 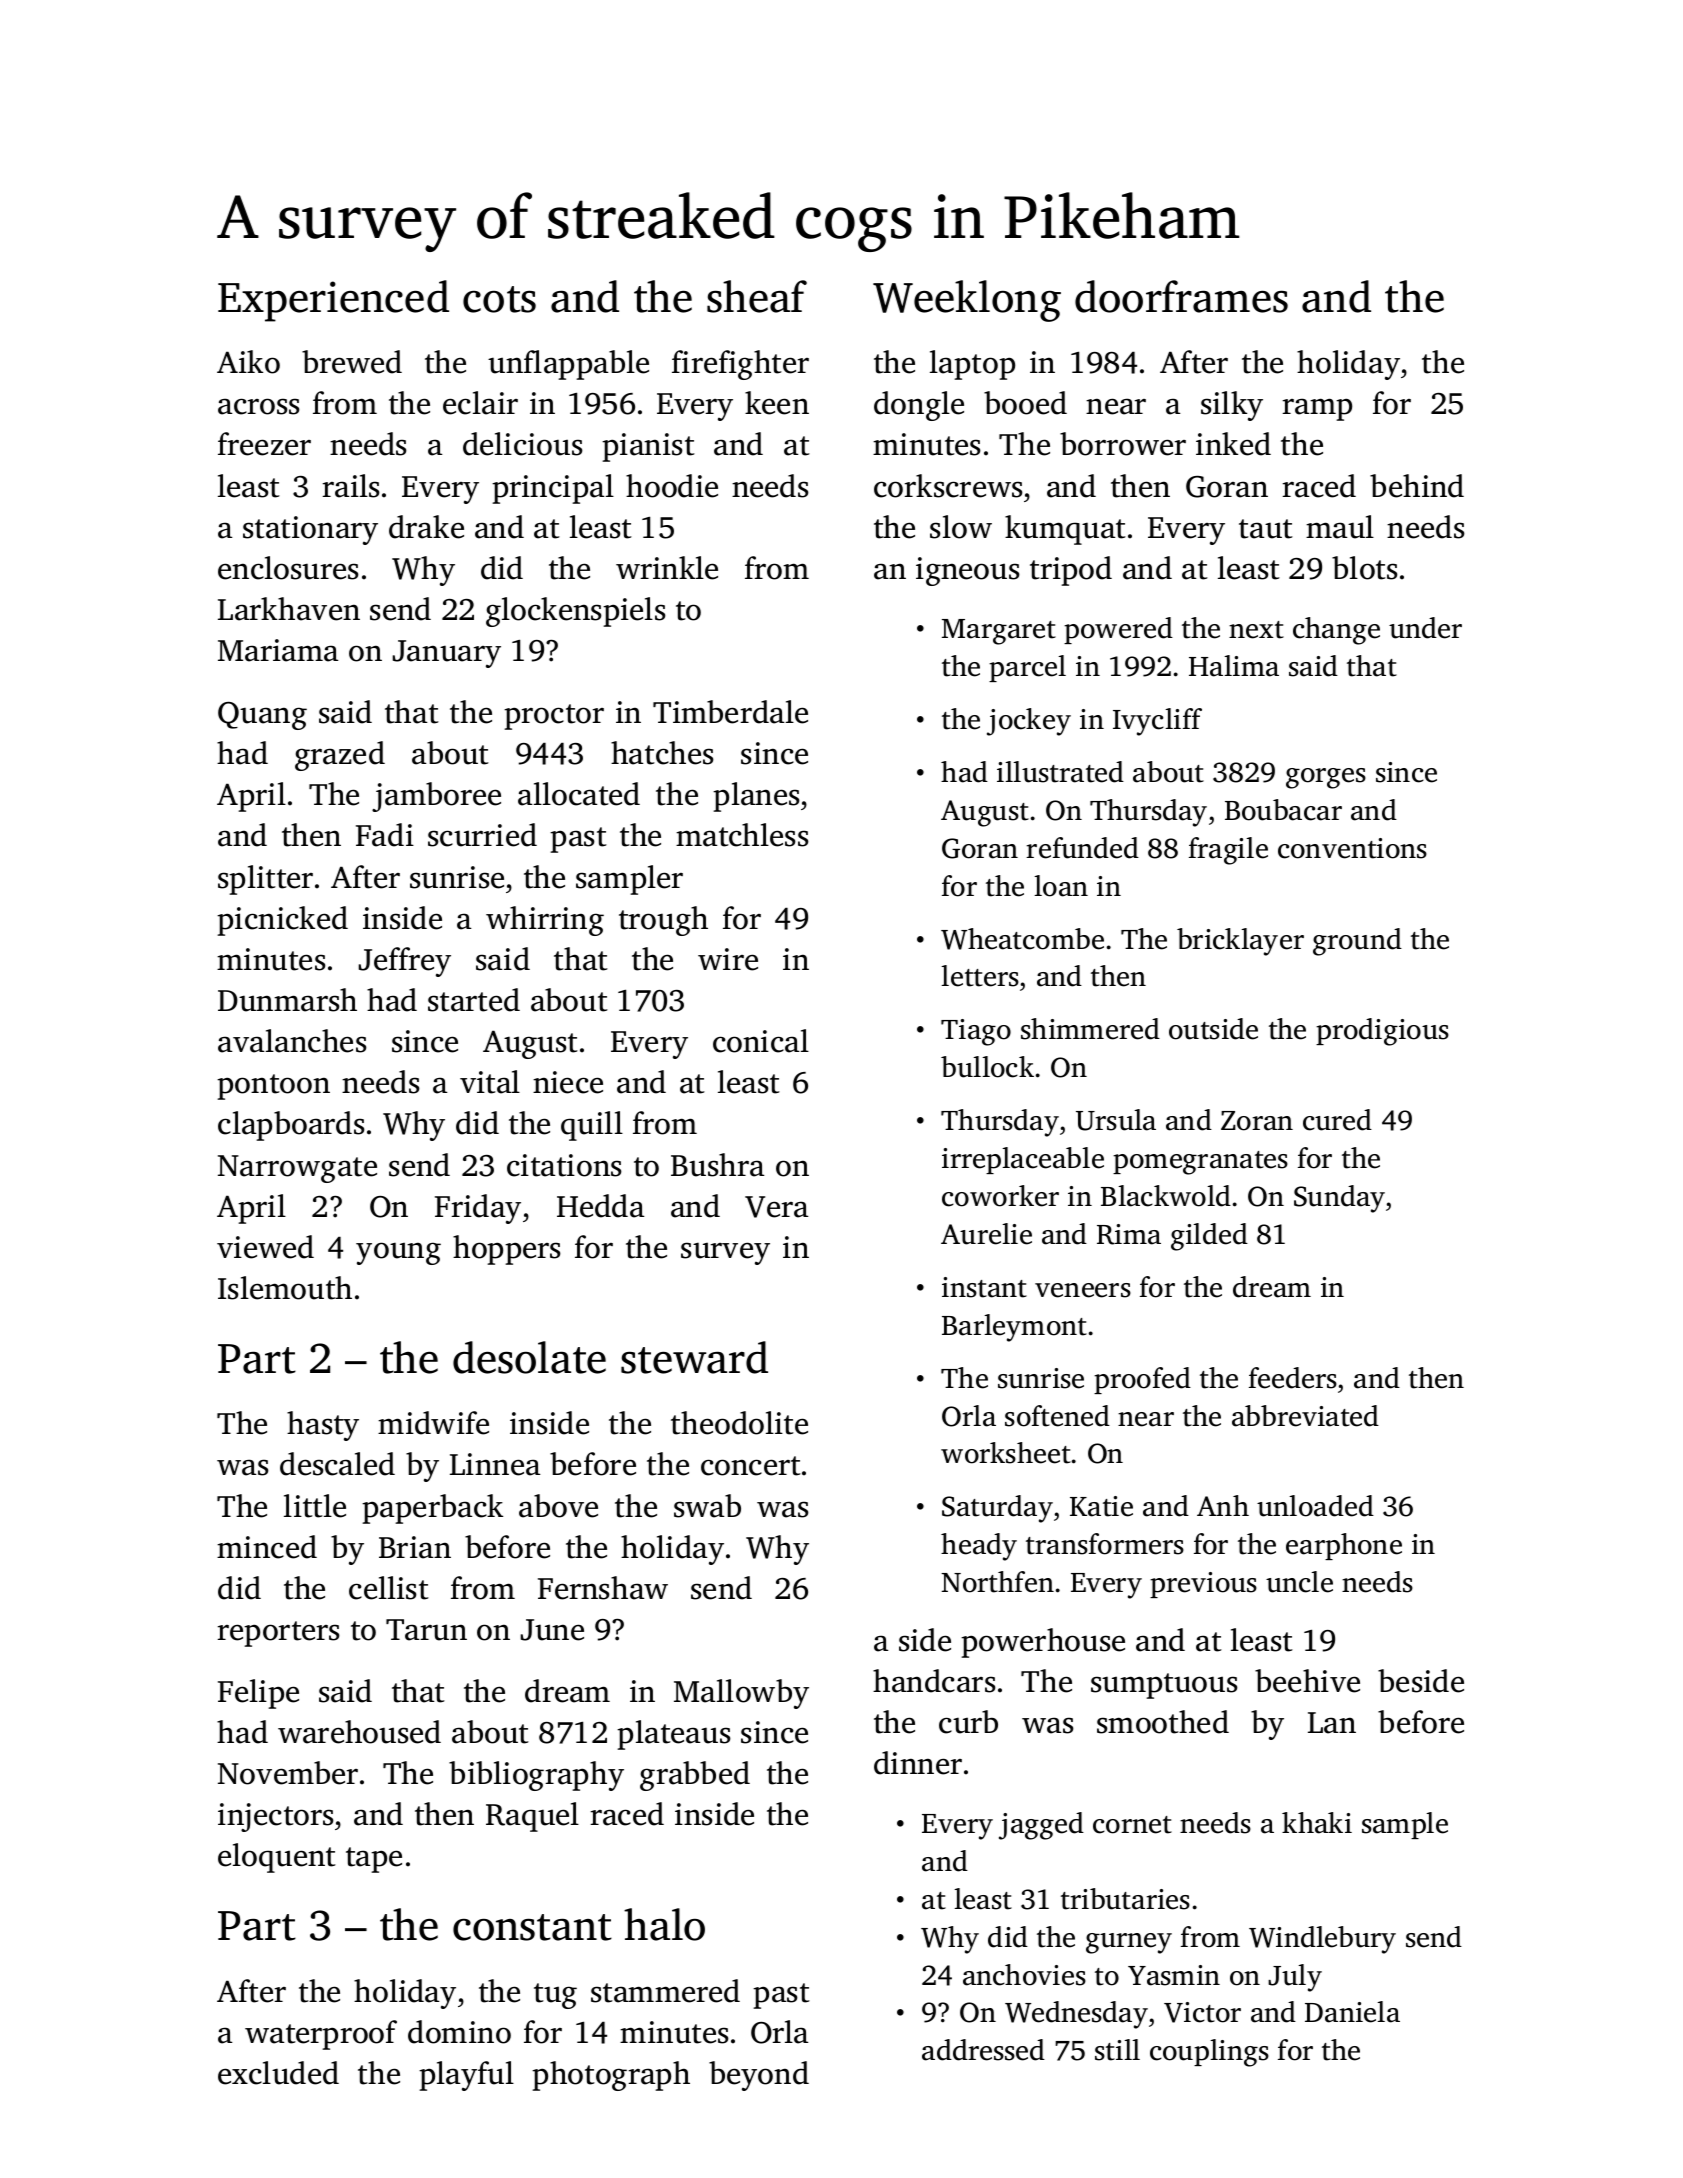 What do you see at coordinates (466, 2076) in the screenshot?
I see `playful` at bounding box center [466, 2076].
